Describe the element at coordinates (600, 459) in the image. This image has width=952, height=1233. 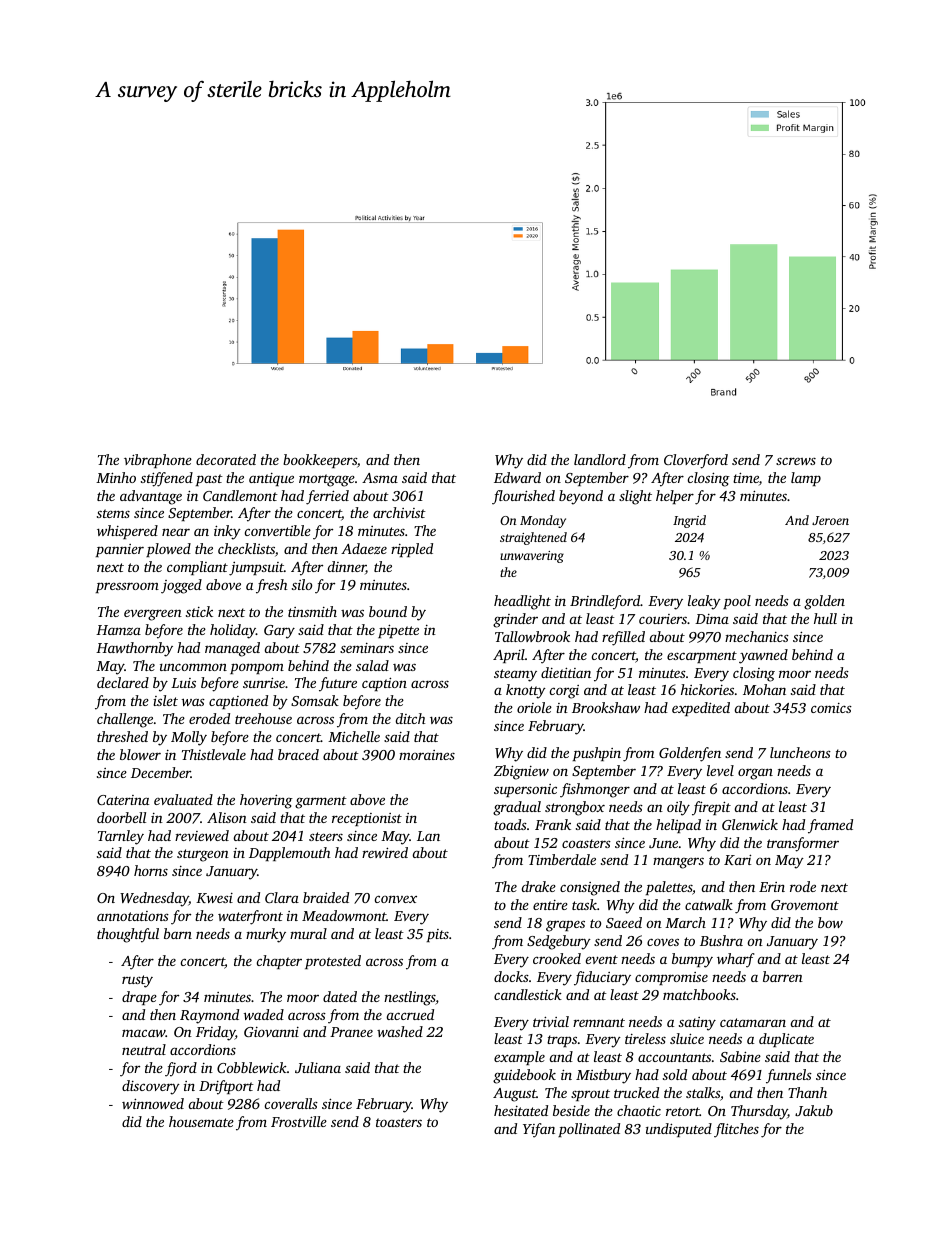
I see `landlord` at that location.
